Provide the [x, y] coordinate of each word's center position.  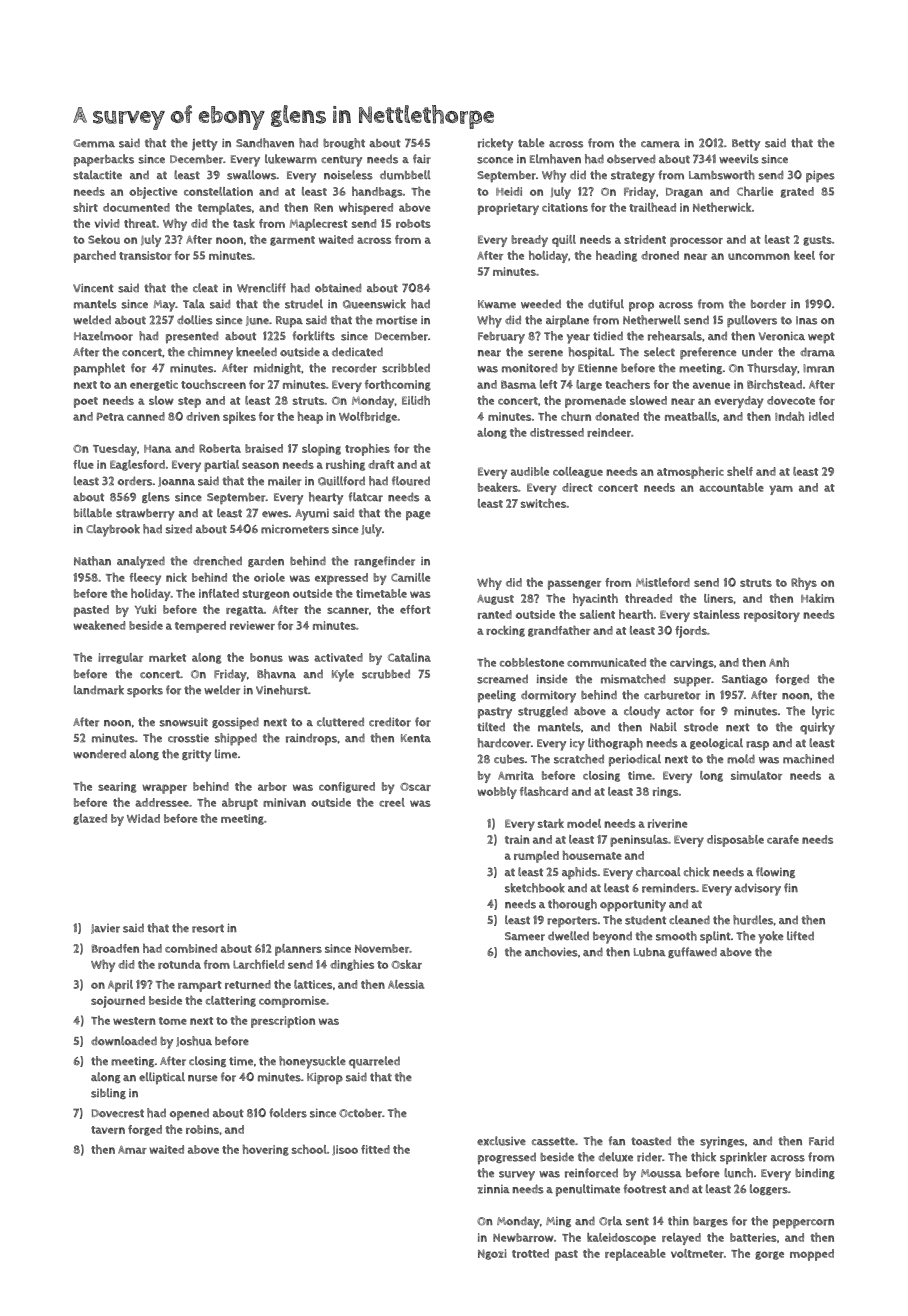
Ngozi [492, 1254]
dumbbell [405, 175]
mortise [396, 320]
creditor [390, 722]
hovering [266, 1150]
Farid [821, 1141]
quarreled [374, 1062]
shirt [85, 207]
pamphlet [99, 369]
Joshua [194, 1041]
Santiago [745, 680]
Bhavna [276, 674]
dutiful [606, 304]
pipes [820, 176]
